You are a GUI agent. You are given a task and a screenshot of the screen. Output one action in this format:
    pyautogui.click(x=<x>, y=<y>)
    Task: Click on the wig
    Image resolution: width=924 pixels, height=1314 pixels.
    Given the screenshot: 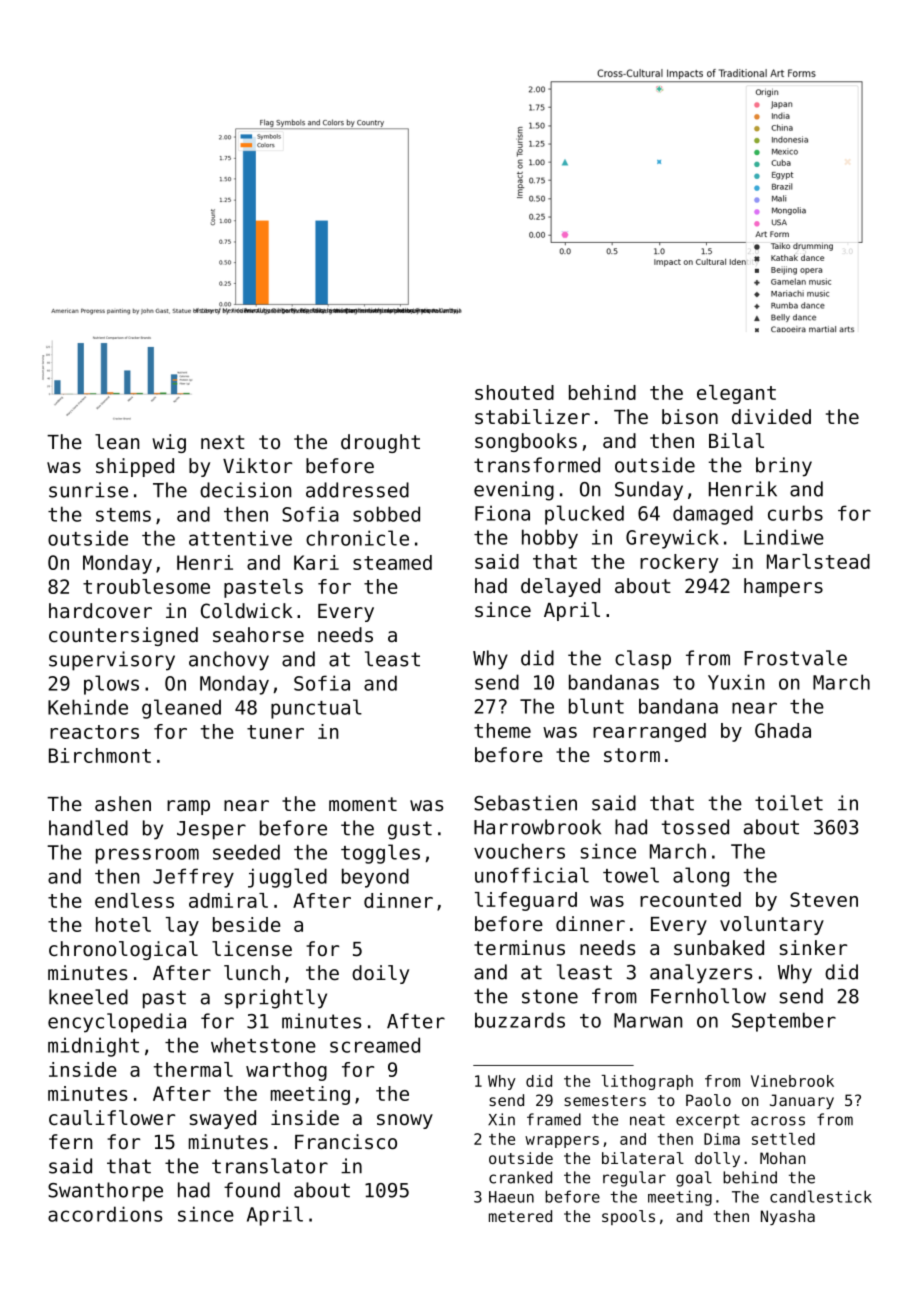 What is the action you would take?
    pyautogui.click(x=169, y=443)
